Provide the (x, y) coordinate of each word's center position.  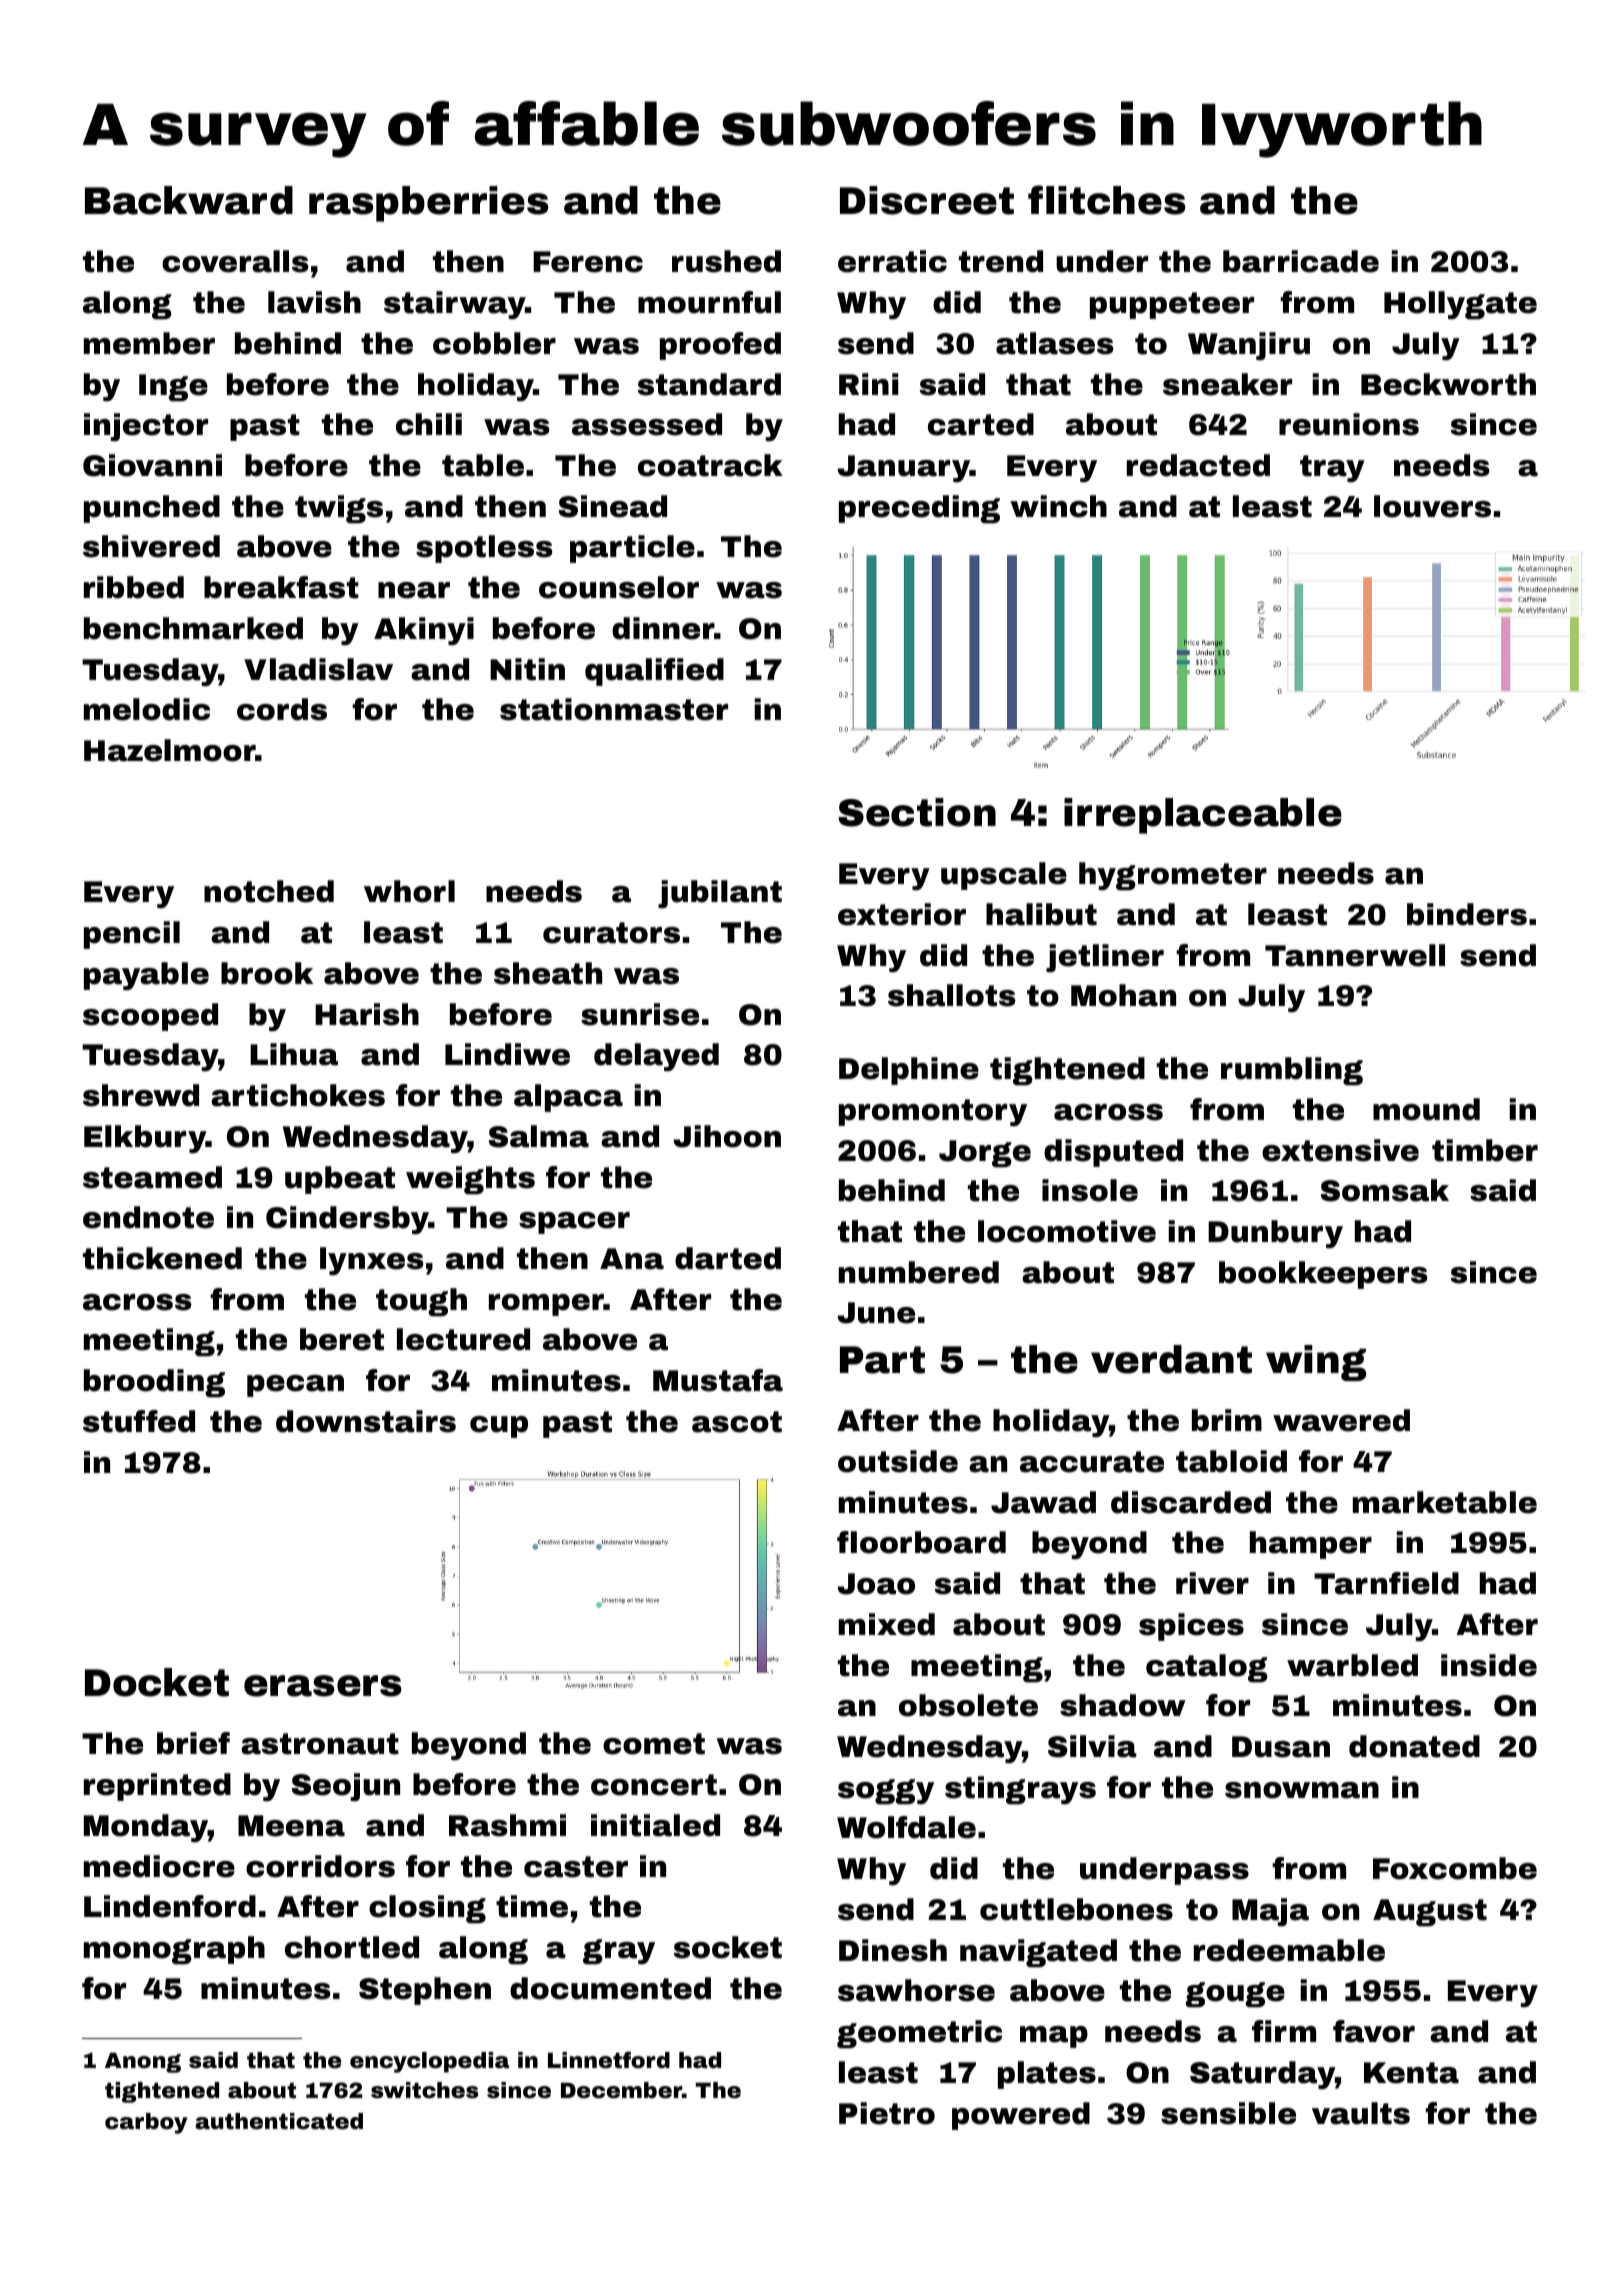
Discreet (927, 200)
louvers (1432, 506)
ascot (737, 1422)
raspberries (428, 204)
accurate (1092, 1462)
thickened (162, 1258)
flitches (1106, 200)
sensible (1228, 2113)
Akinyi (424, 631)
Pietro (887, 2113)
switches (424, 2090)
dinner (663, 628)
